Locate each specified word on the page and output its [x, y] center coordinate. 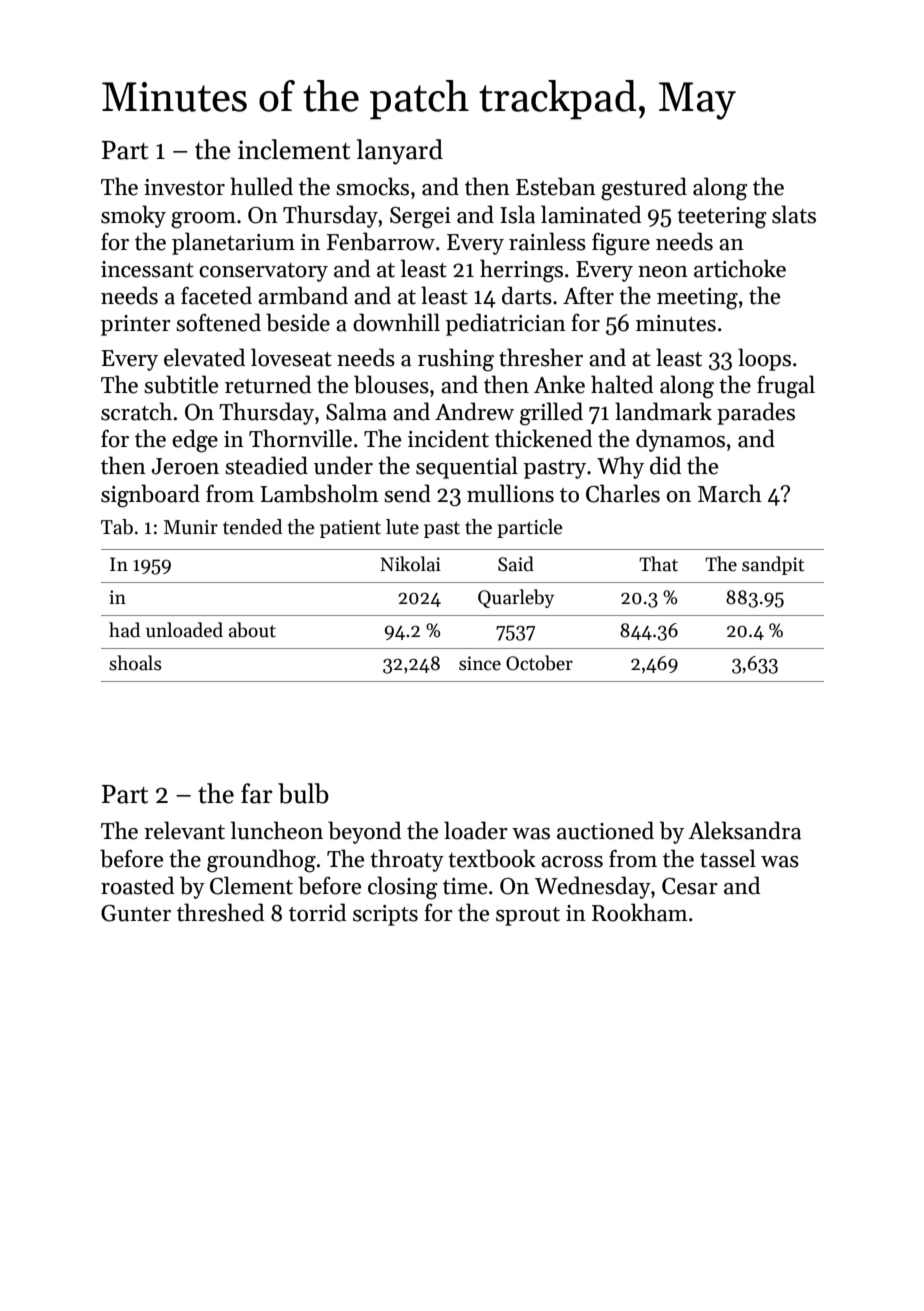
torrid [317, 912]
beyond [364, 832]
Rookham [640, 912]
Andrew [474, 411]
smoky [133, 216]
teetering [722, 218]
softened [218, 322]
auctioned [605, 830]
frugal [786, 387]
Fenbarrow [381, 241]
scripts [385, 915]
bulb [303, 793]
